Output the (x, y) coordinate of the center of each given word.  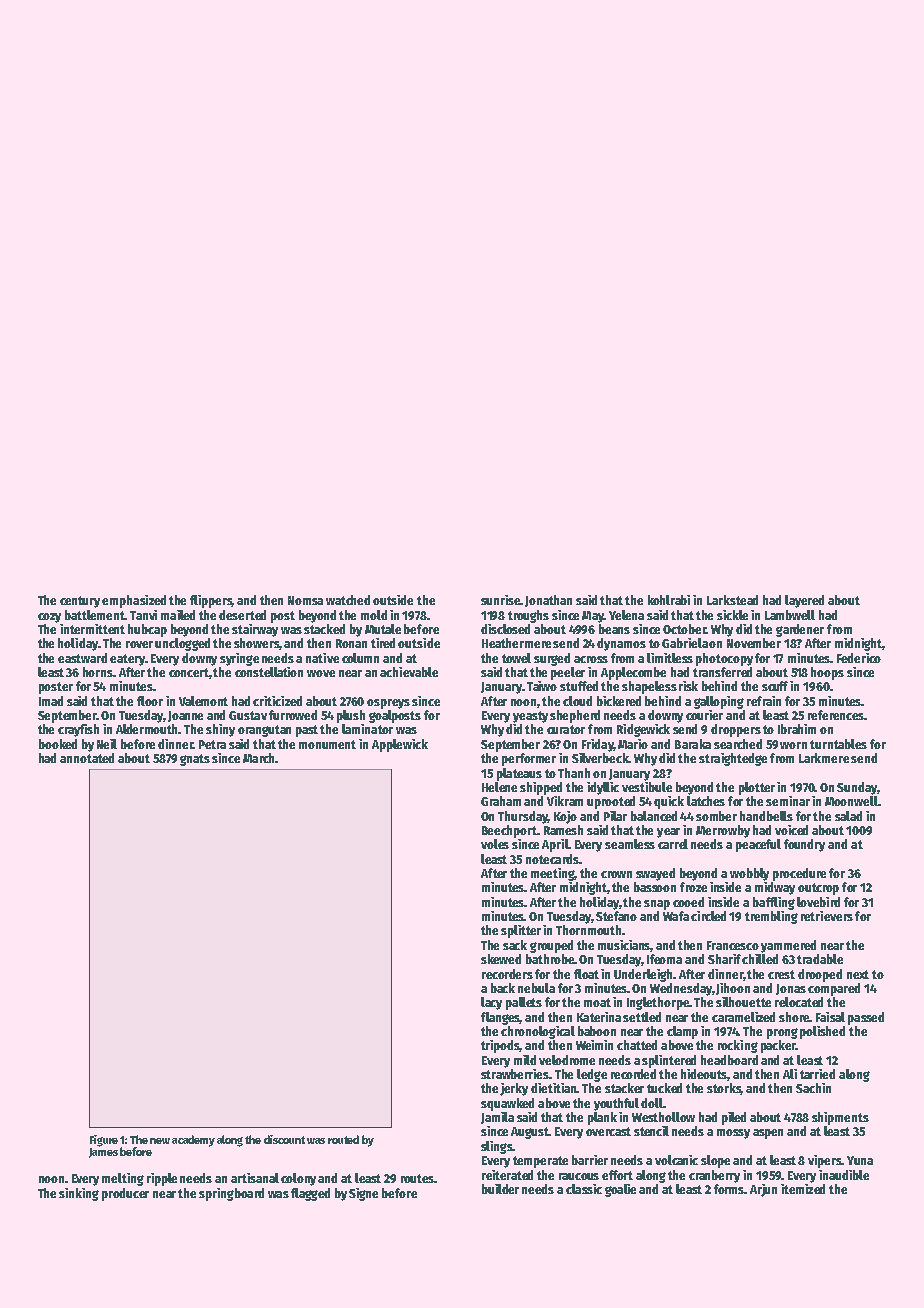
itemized (803, 1189)
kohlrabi (669, 600)
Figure (104, 1141)
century (80, 602)
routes (417, 1178)
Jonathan (548, 601)
